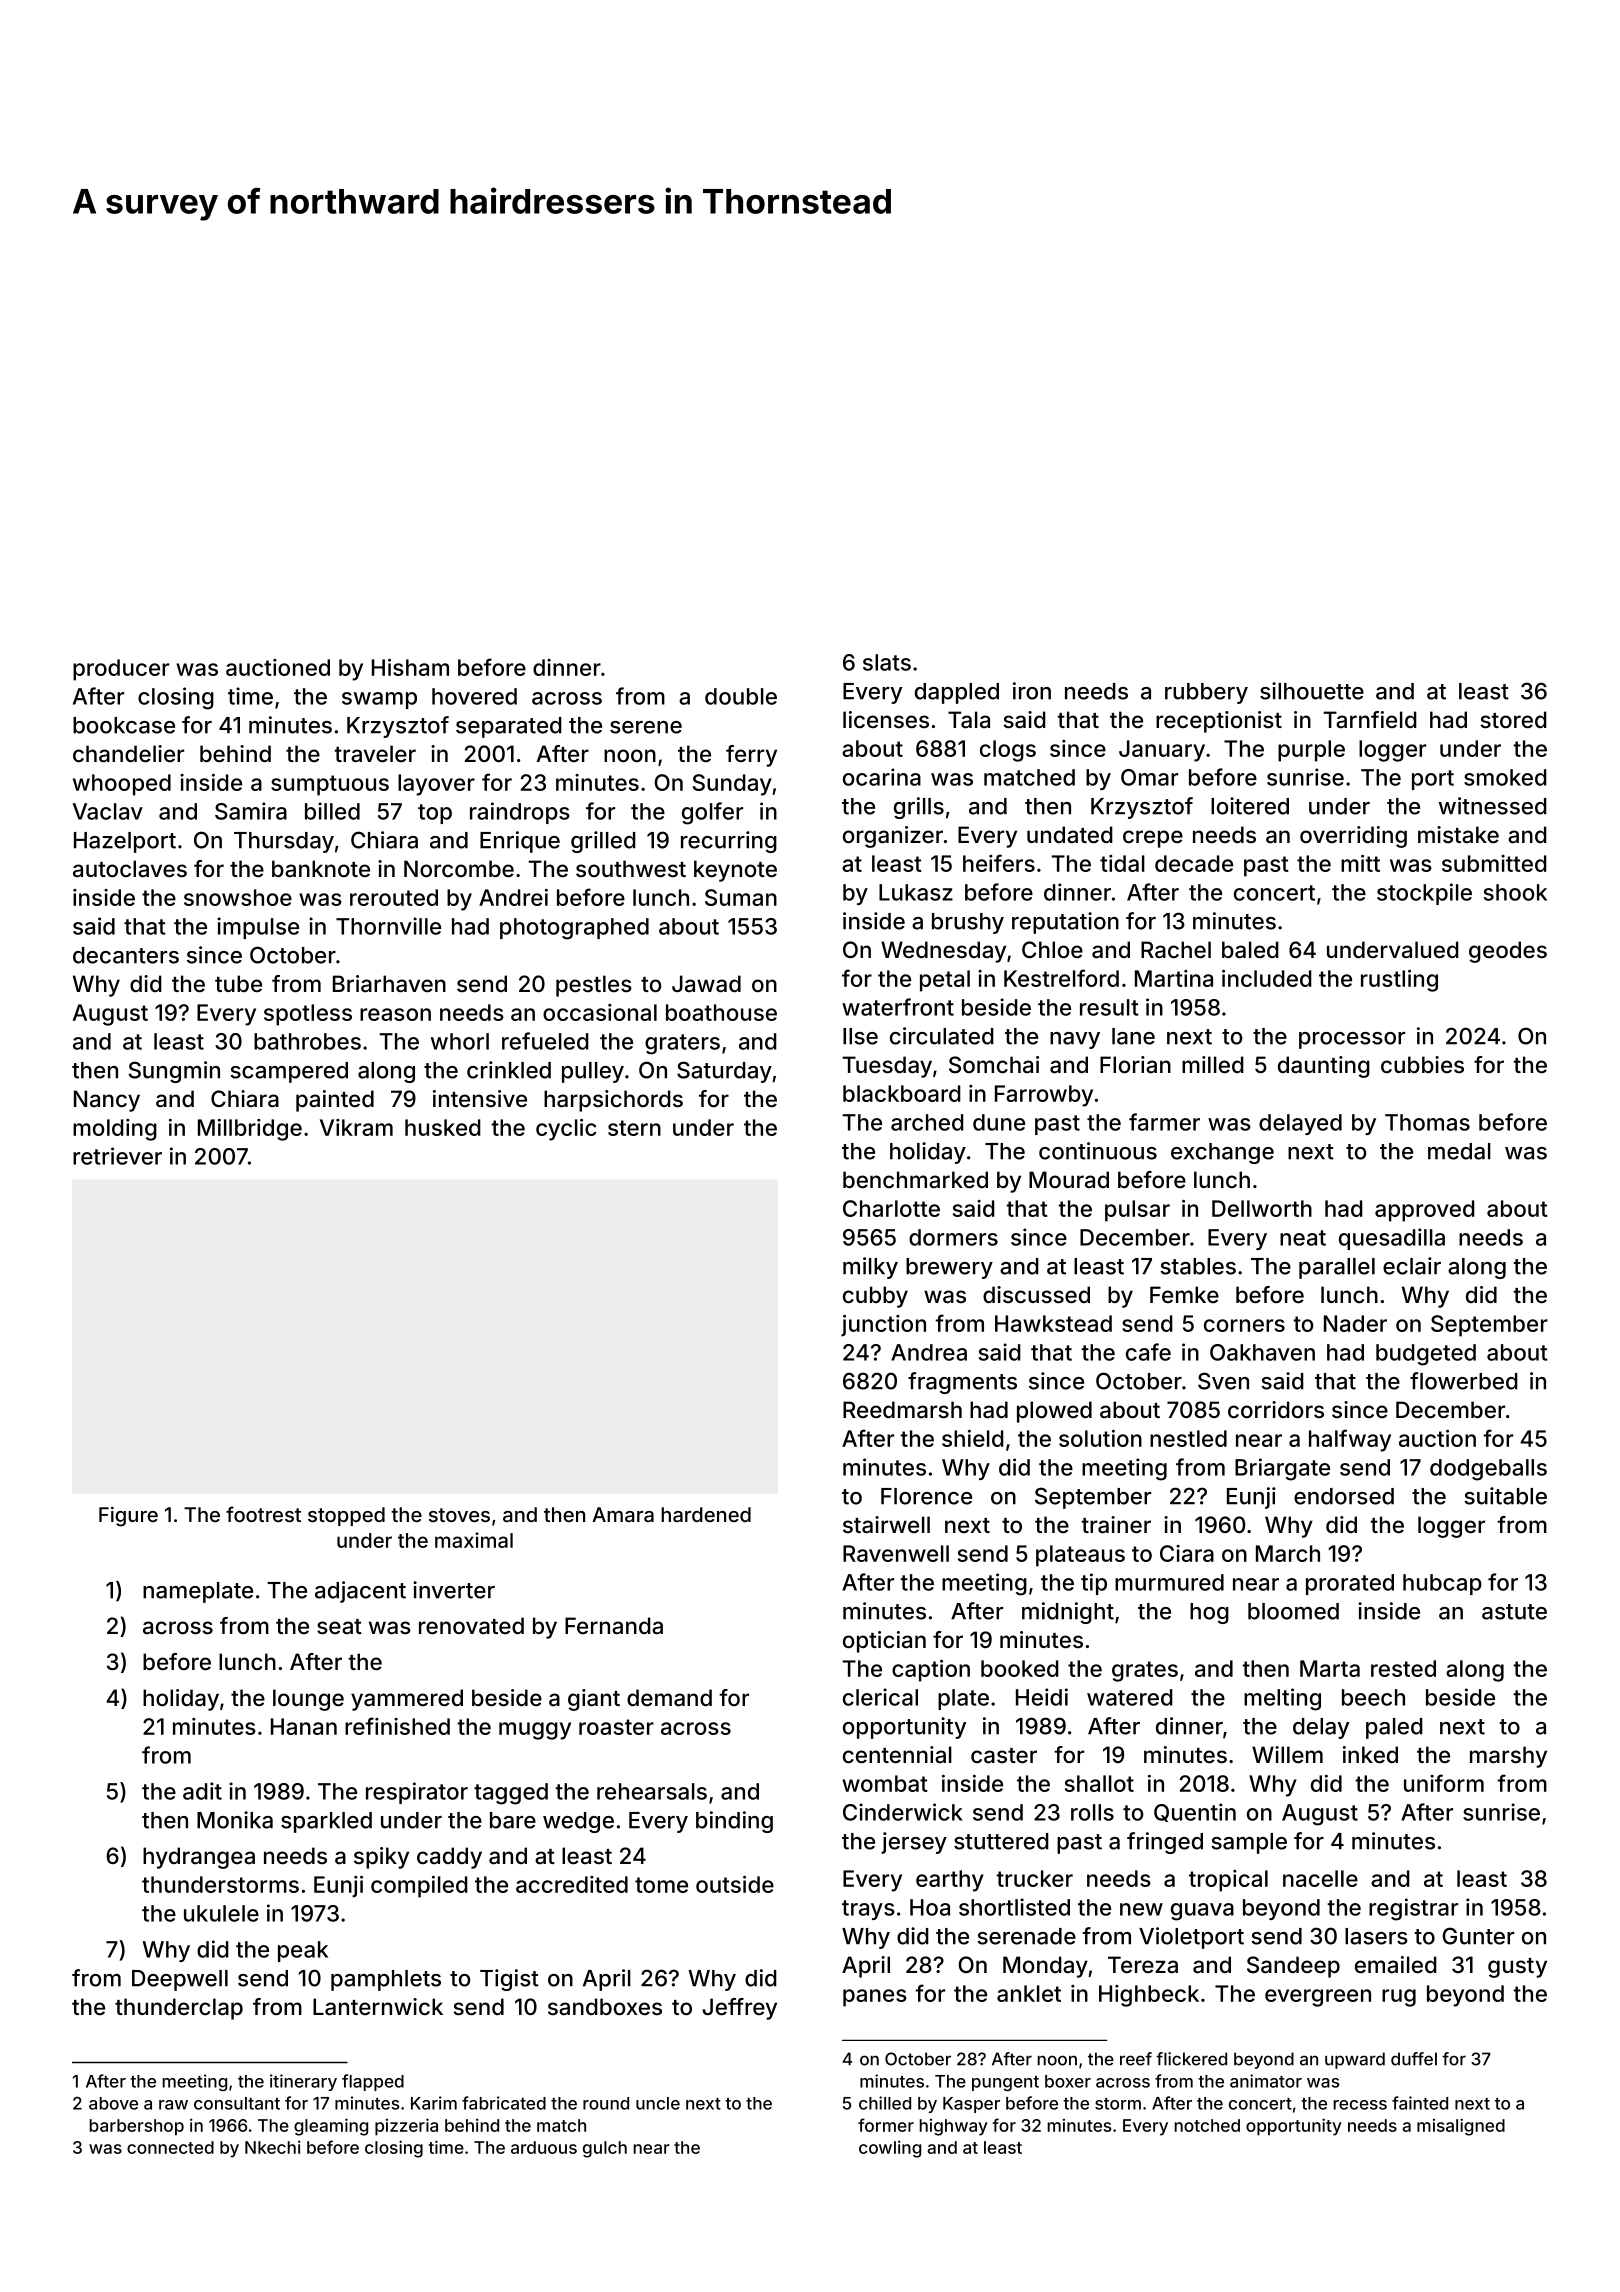 The height and width of the screenshot is (2292, 1620). I want to click on Farrowby, so click(1044, 1096).
